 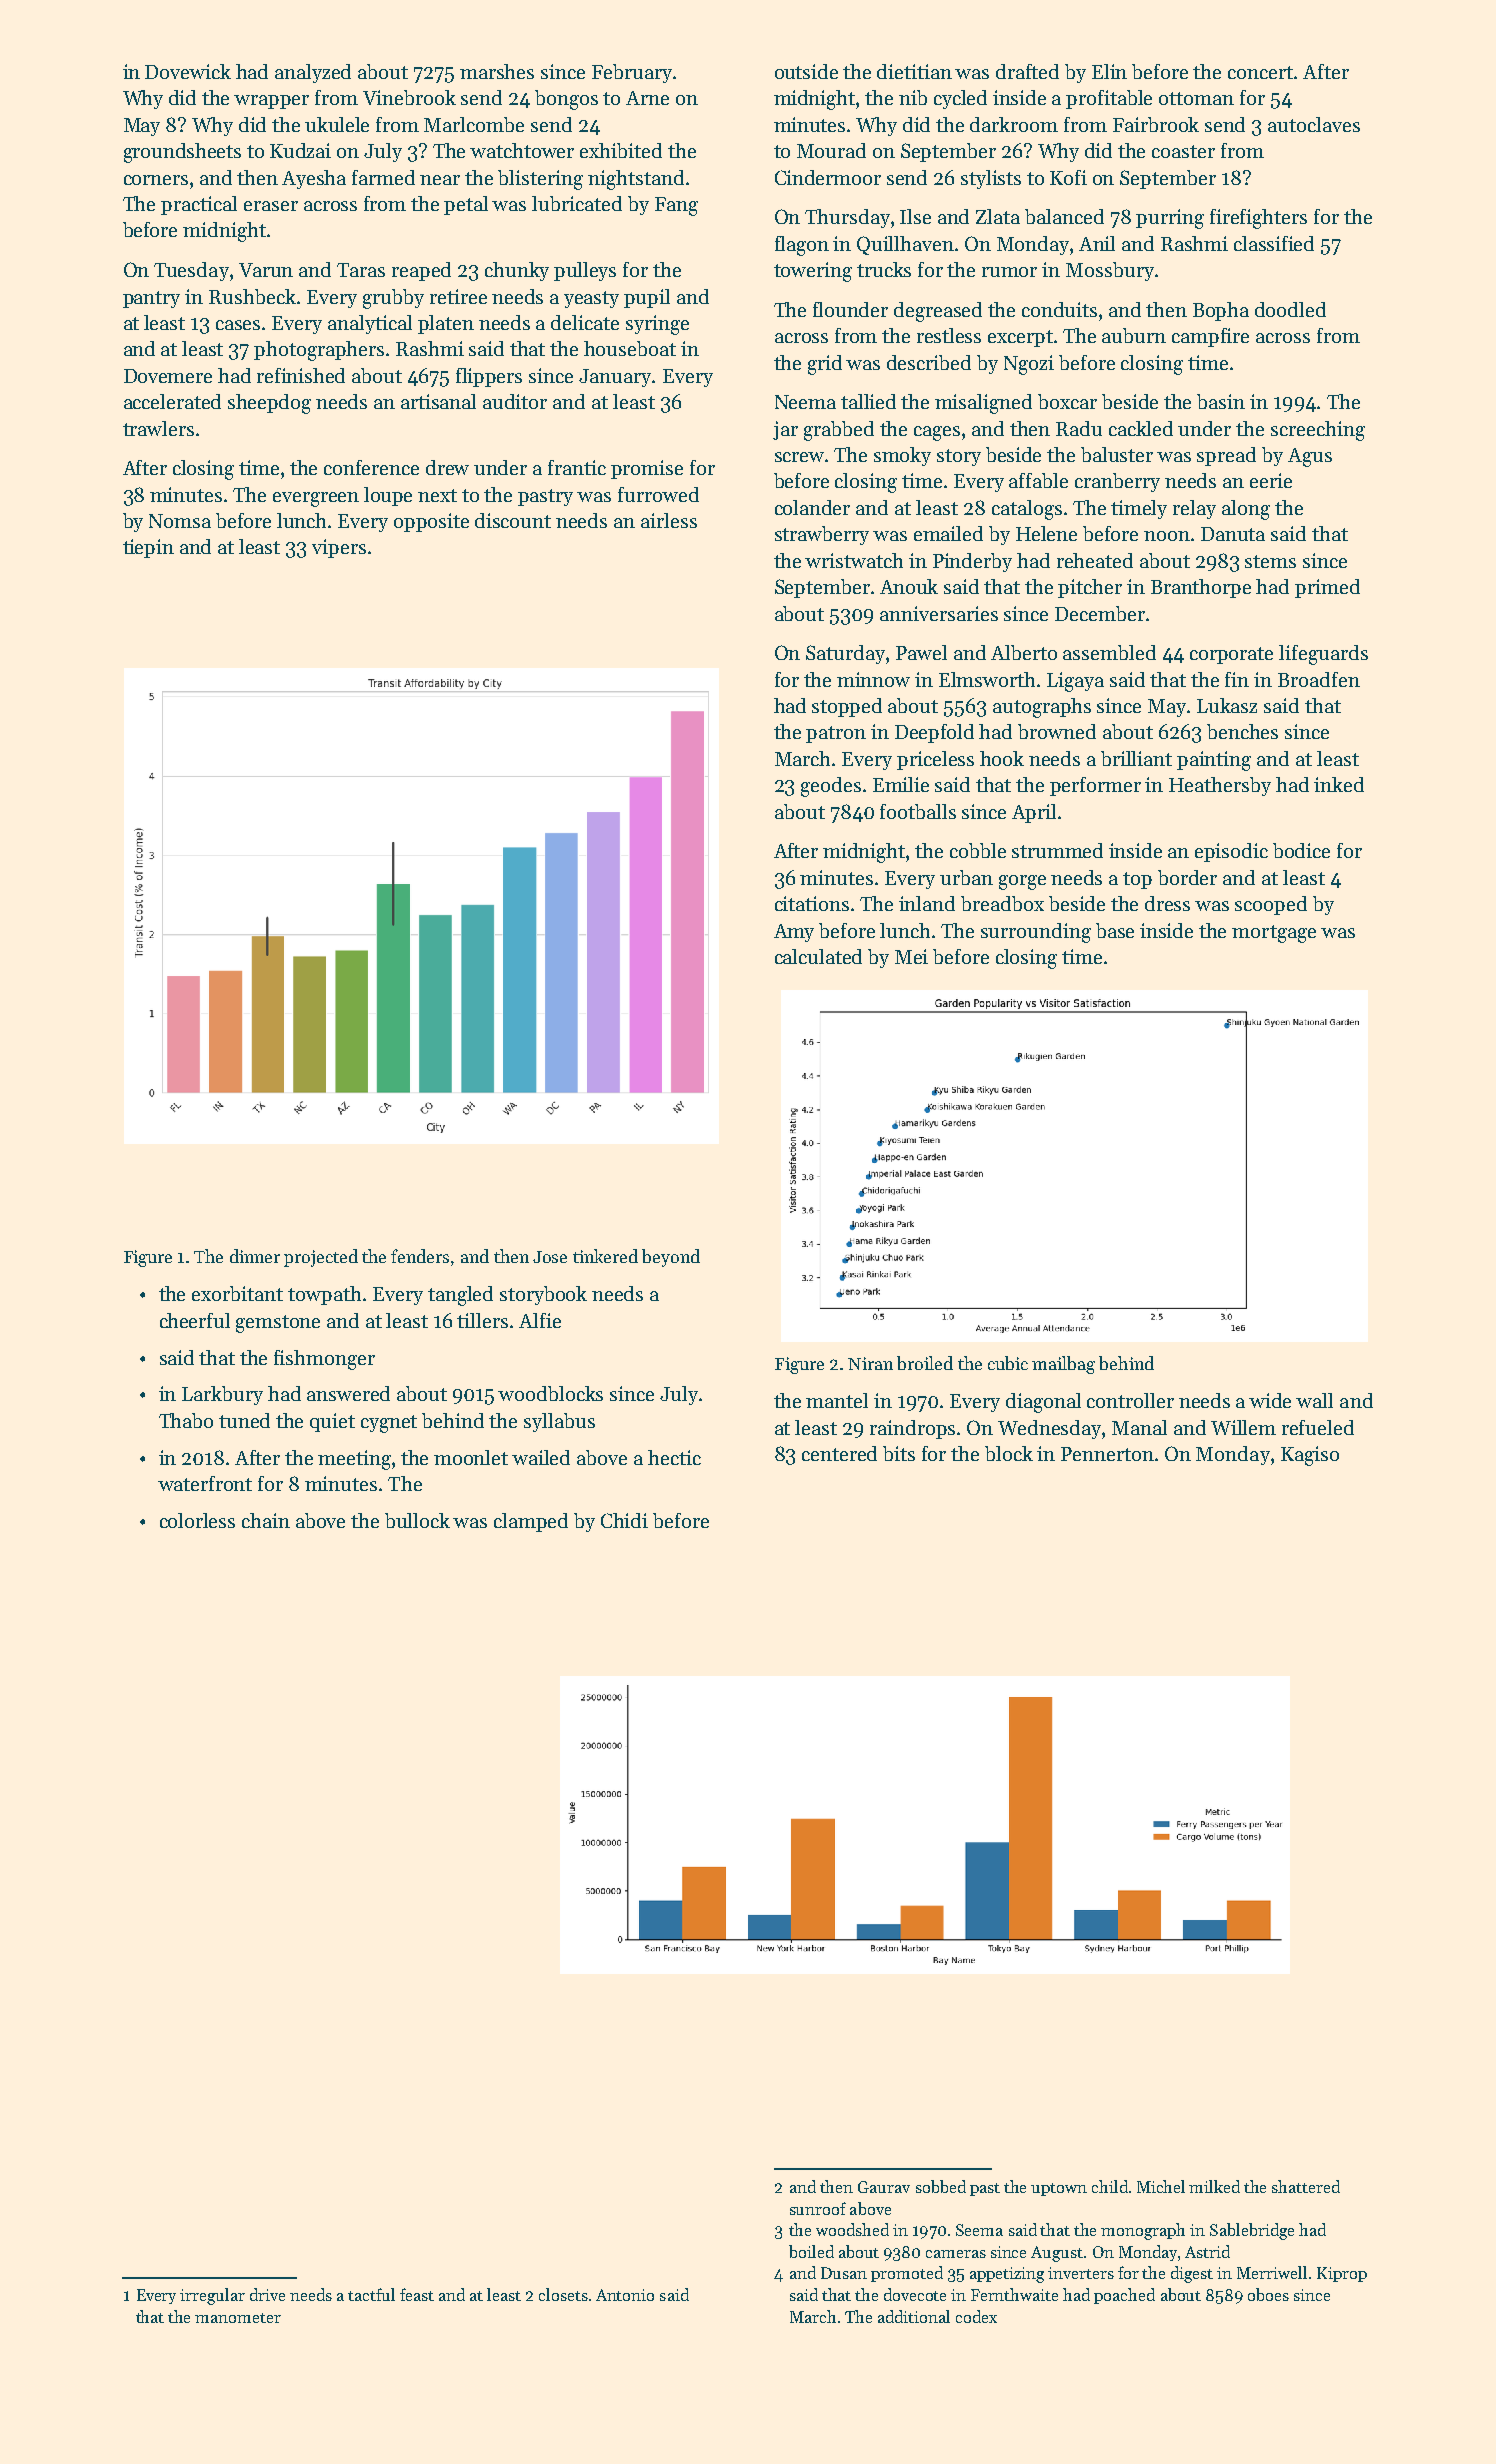 I want to click on Chidi, so click(x=624, y=1520).
